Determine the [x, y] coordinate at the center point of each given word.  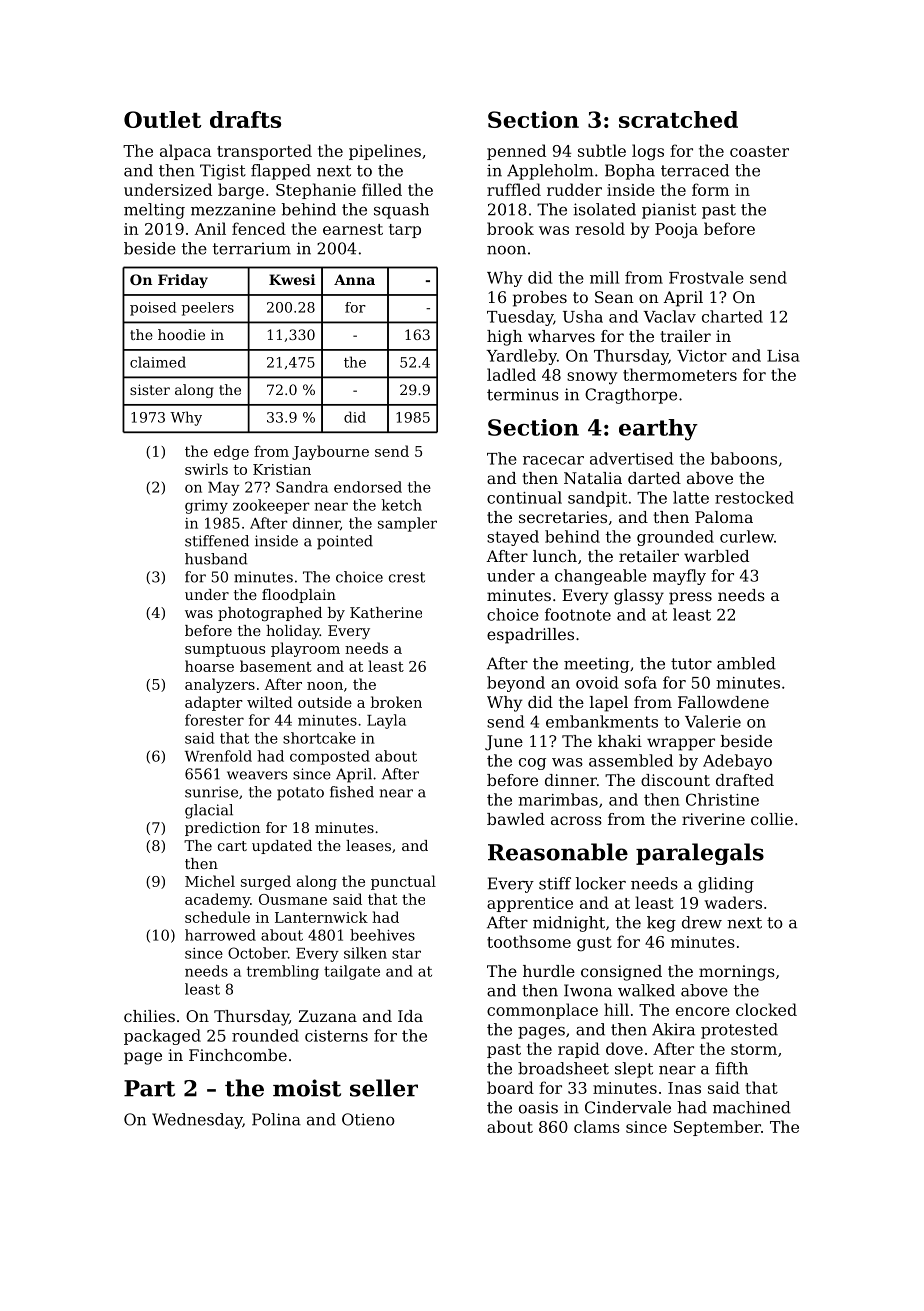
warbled [716, 556]
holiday [293, 632]
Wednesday [197, 1121]
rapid [579, 1050]
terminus [523, 394]
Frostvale [706, 277]
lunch [555, 556]
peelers [207, 309]
